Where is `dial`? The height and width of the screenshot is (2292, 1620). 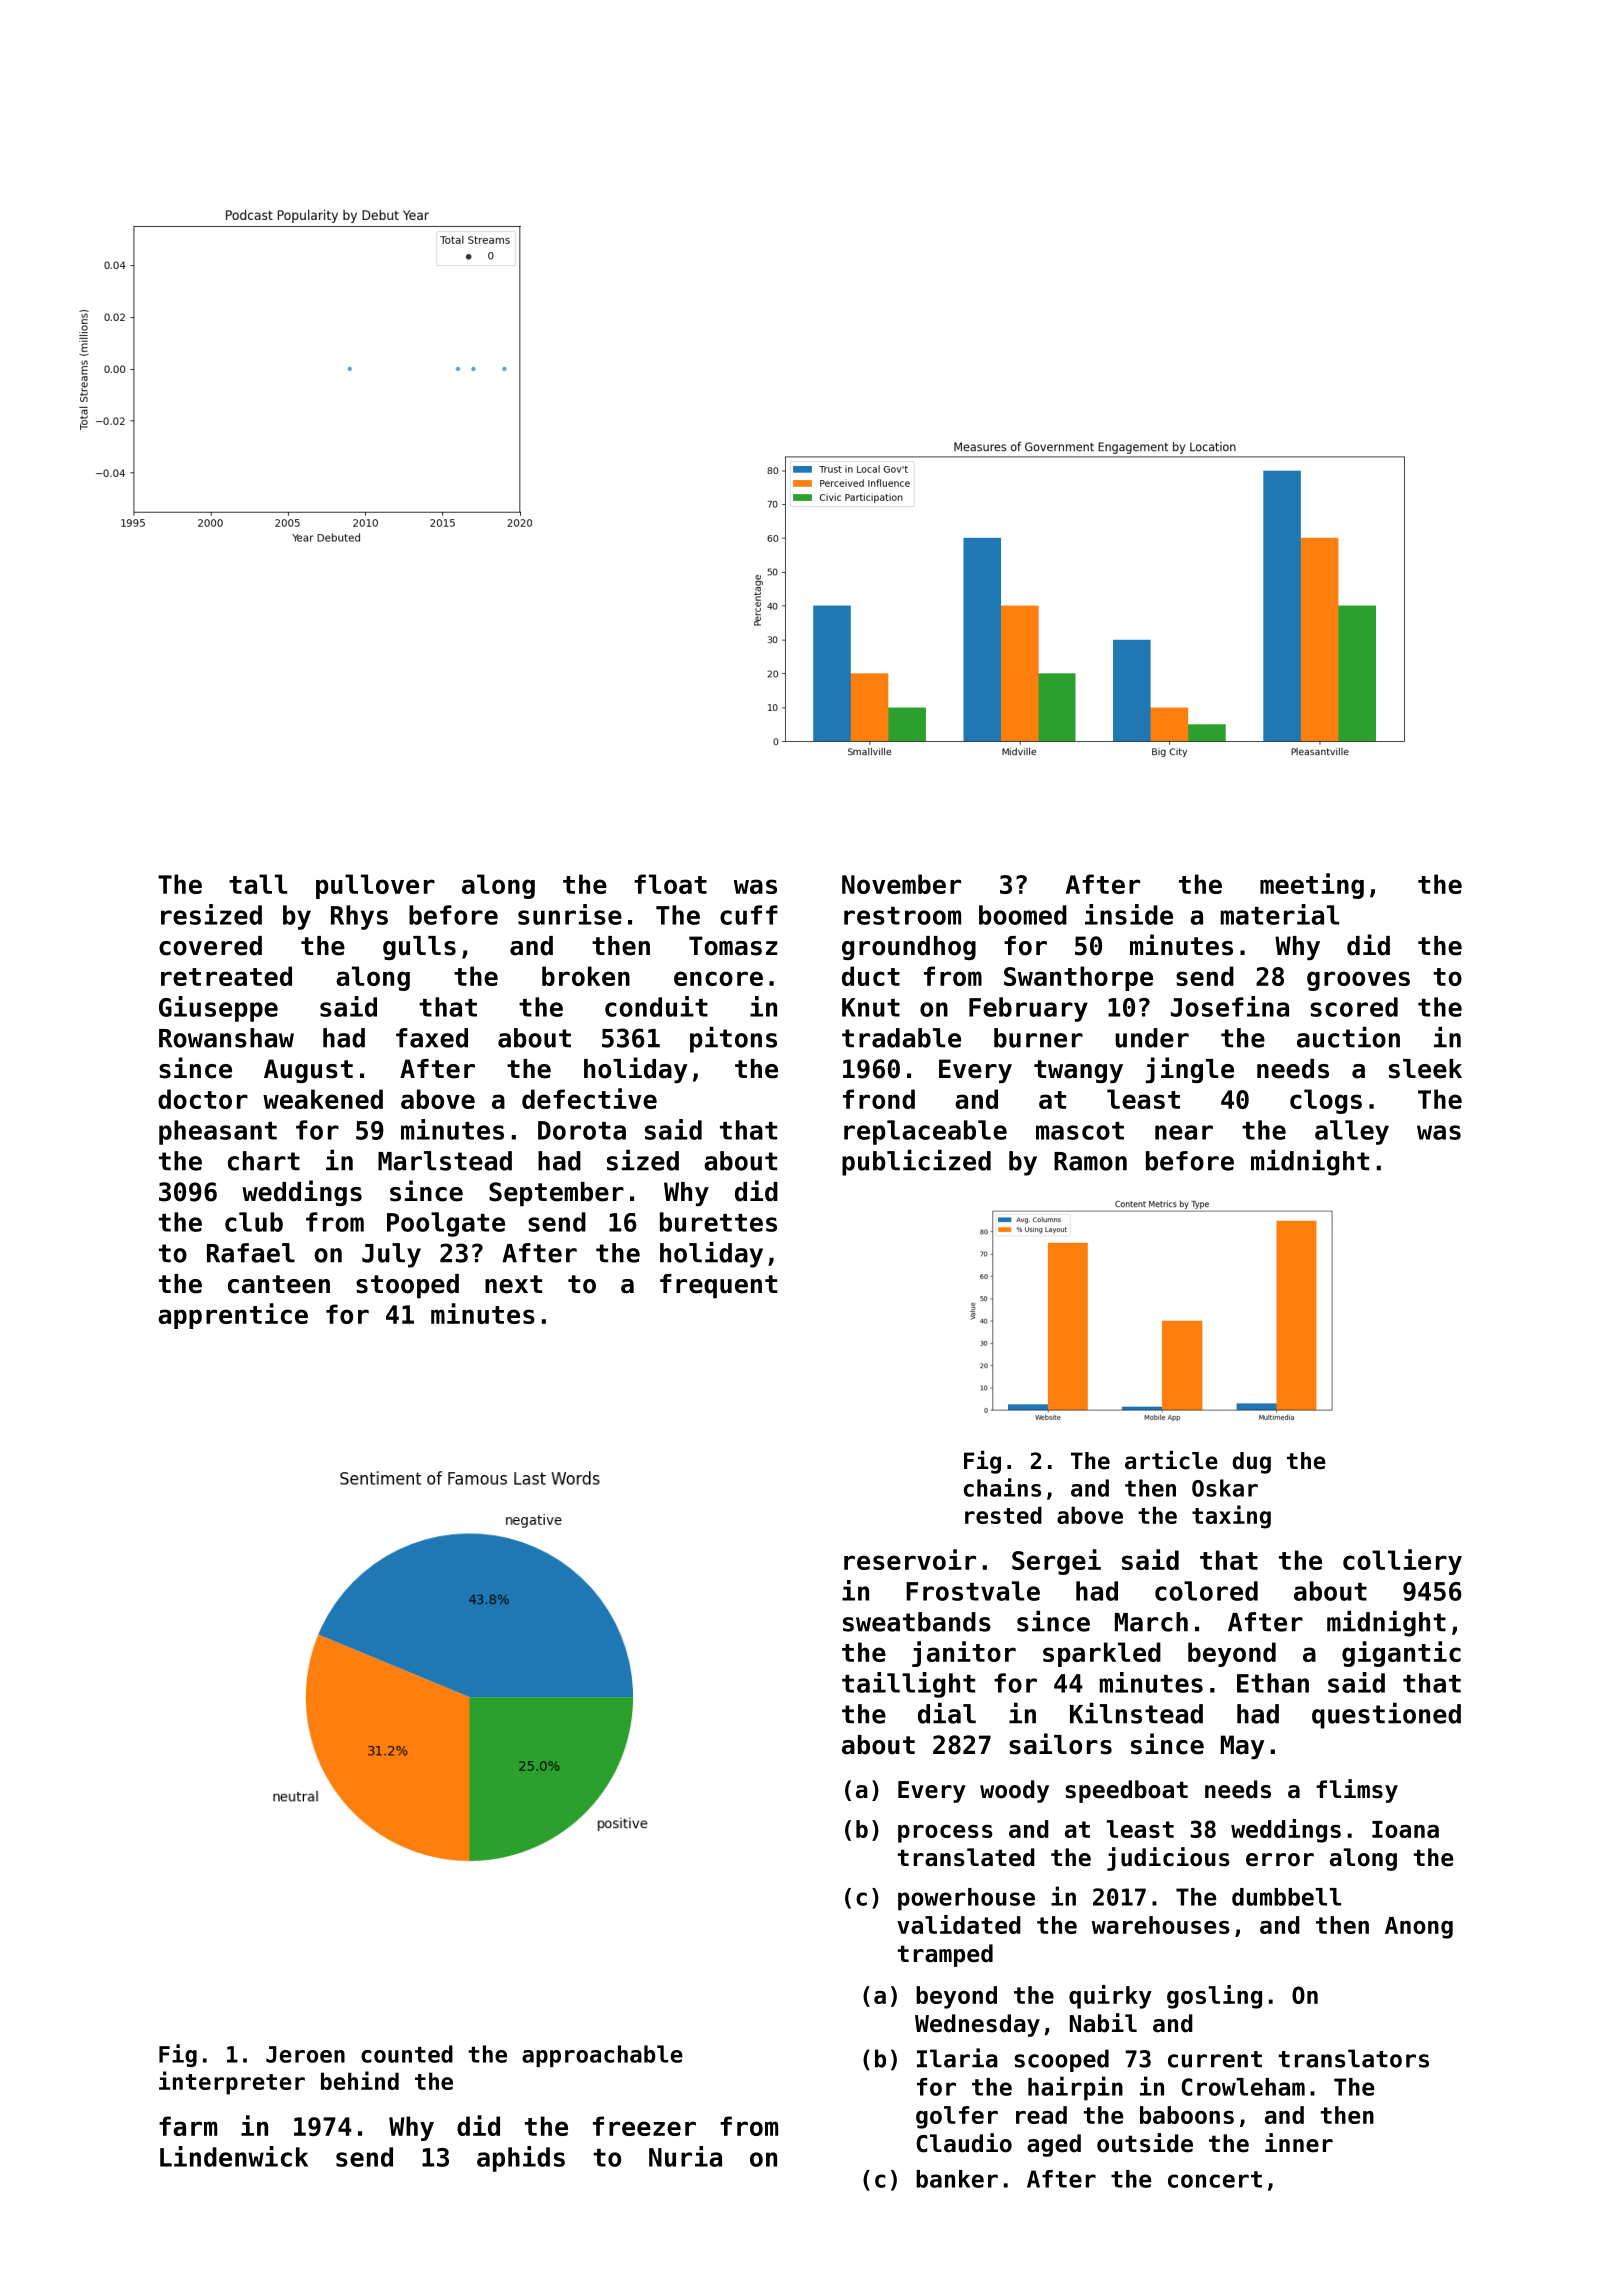
dial is located at coordinates (947, 1713).
